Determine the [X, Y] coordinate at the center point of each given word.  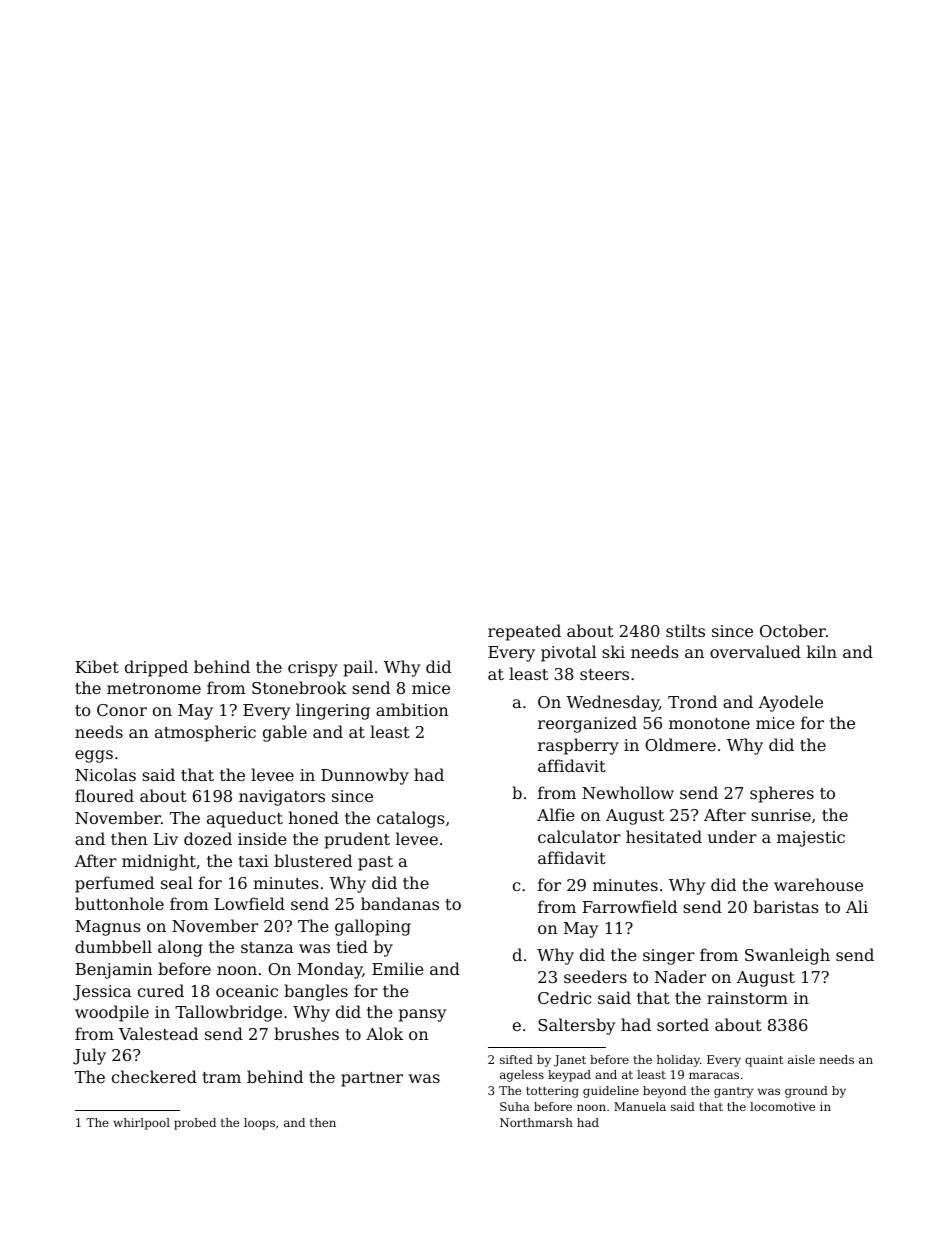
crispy [313, 669]
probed [195, 1124]
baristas [785, 906]
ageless [522, 1076]
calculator [579, 836]
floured [104, 795]
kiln [822, 651]
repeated [524, 632]
